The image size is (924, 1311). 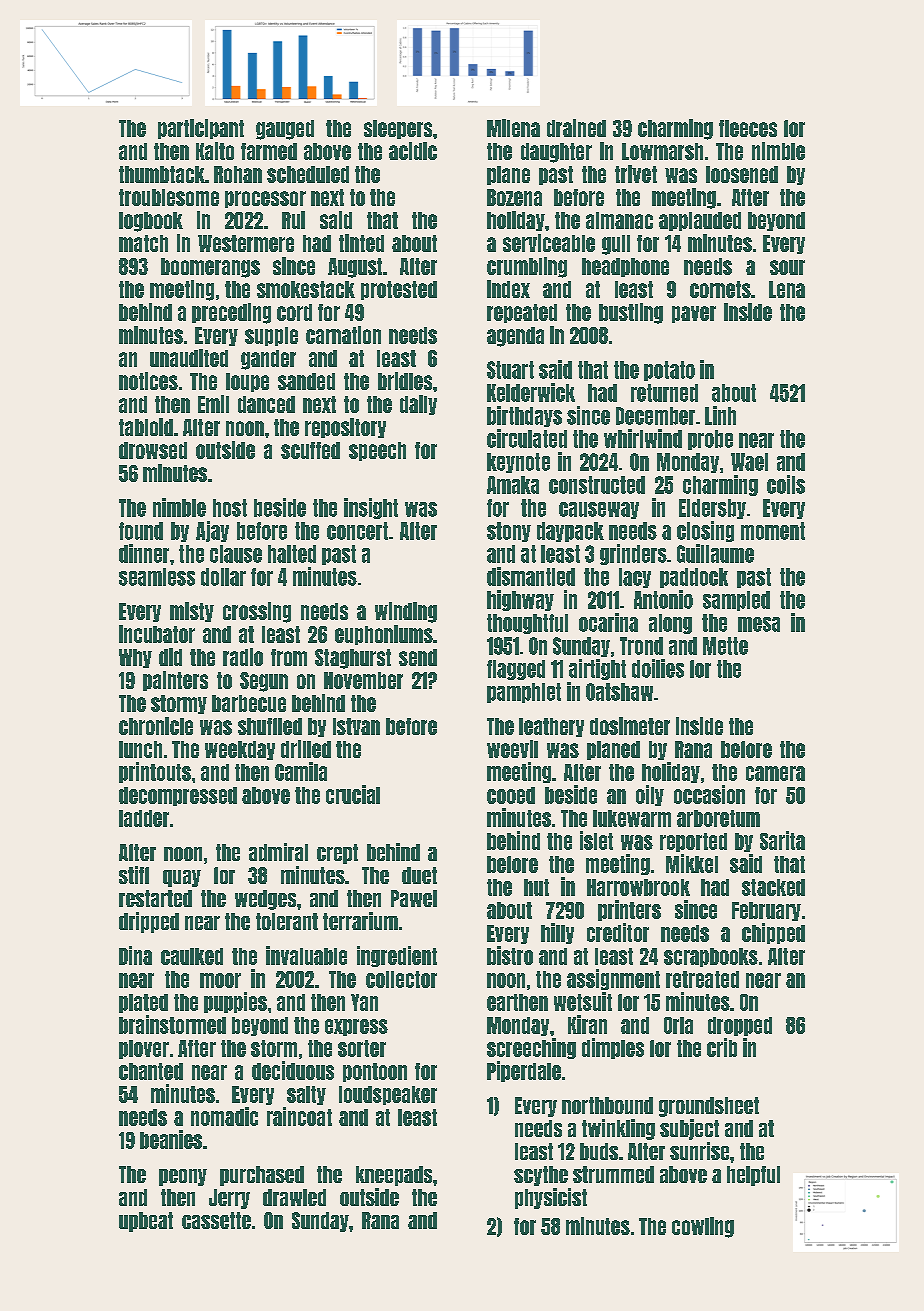 What do you see at coordinates (782, 840) in the screenshot?
I see `Sarita` at bounding box center [782, 840].
